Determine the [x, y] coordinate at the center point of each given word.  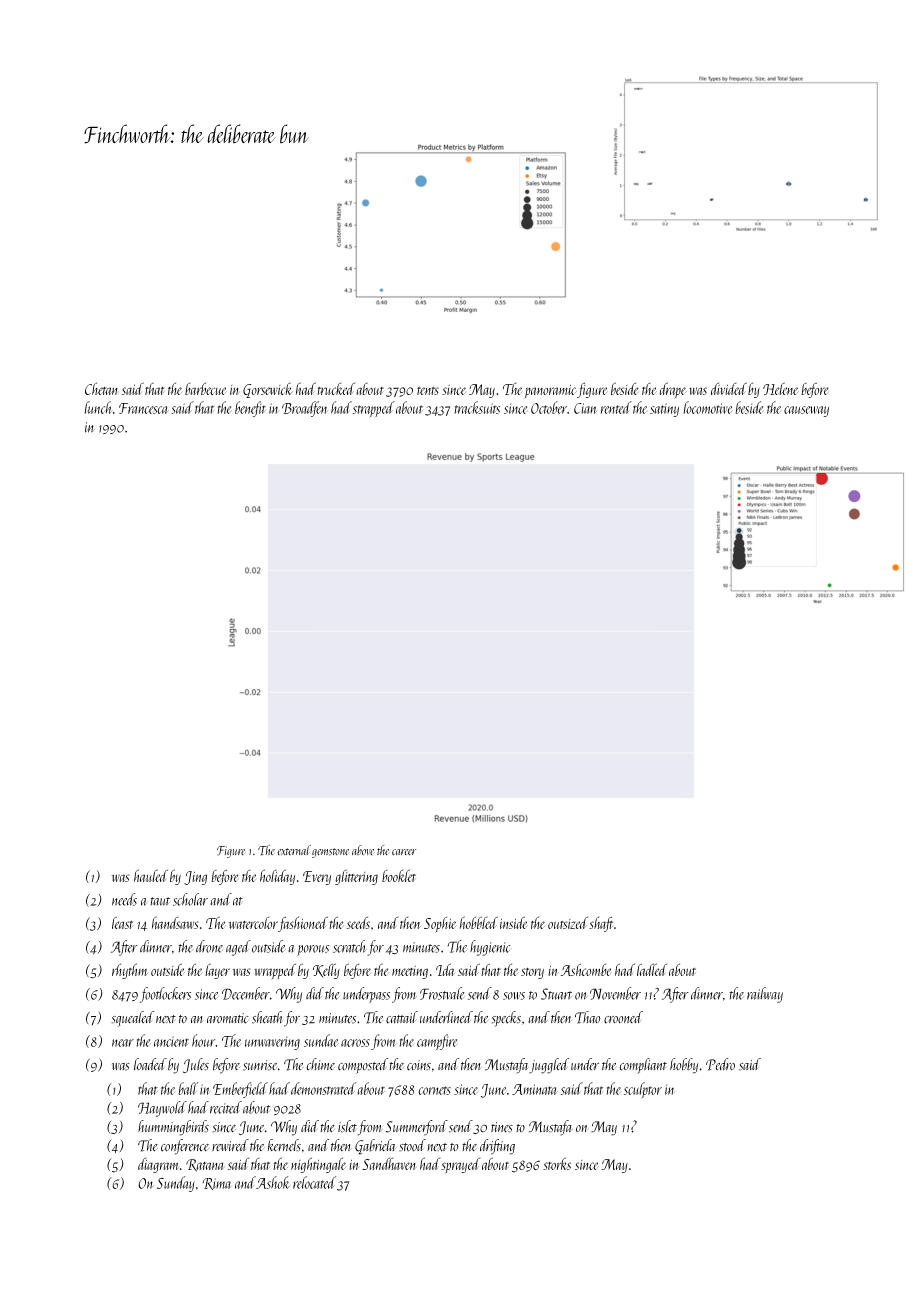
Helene [781, 388]
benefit [250, 409]
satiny [664, 410]
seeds [358, 922]
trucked [336, 388]
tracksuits [477, 407]
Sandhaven [389, 1164]
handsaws [175, 922]
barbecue [206, 388]
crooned [623, 1017]
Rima [216, 1184]
